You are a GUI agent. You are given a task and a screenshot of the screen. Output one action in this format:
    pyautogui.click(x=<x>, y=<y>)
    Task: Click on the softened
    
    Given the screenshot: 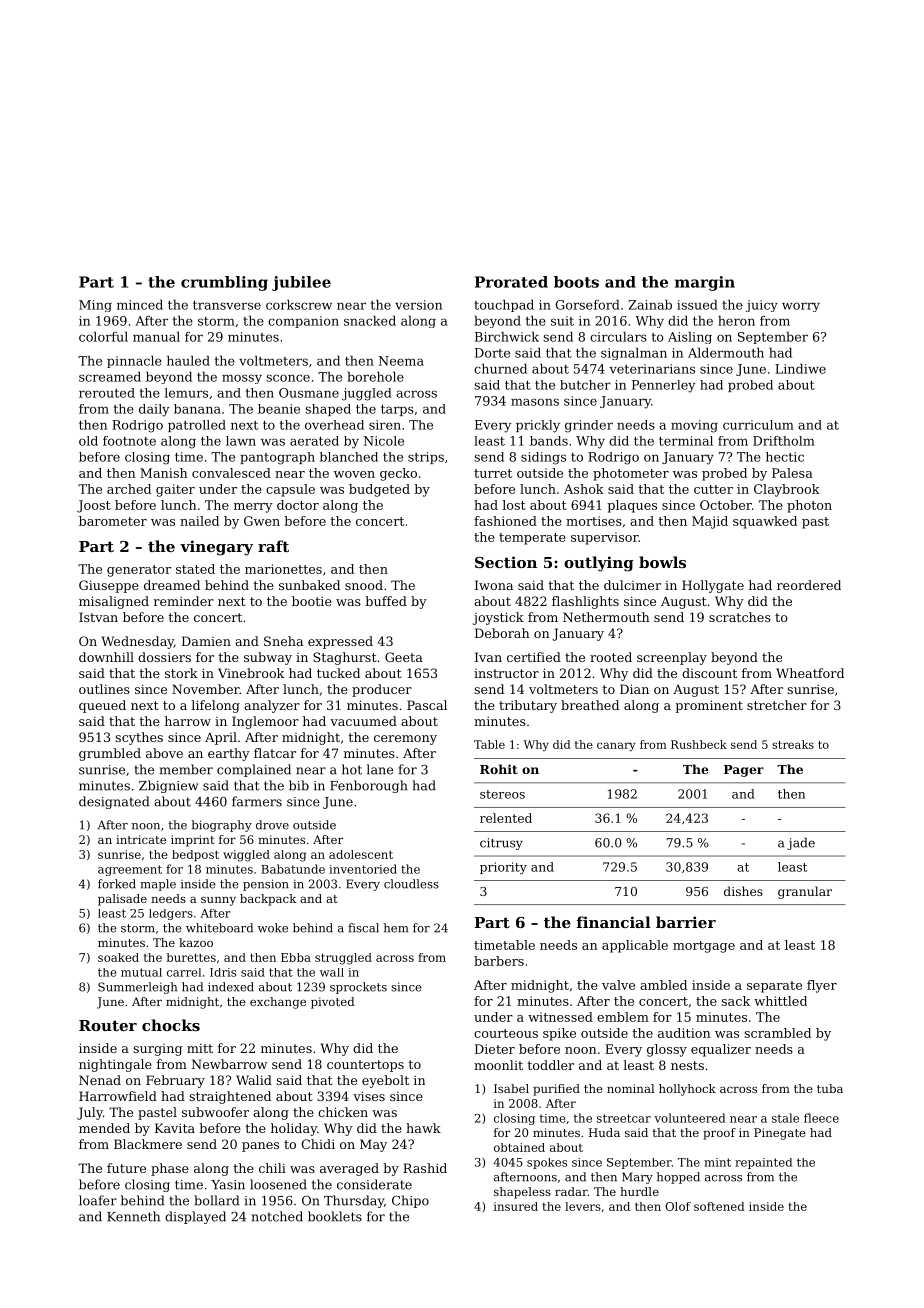 What is the action you would take?
    pyautogui.click(x=719, y=1206)
